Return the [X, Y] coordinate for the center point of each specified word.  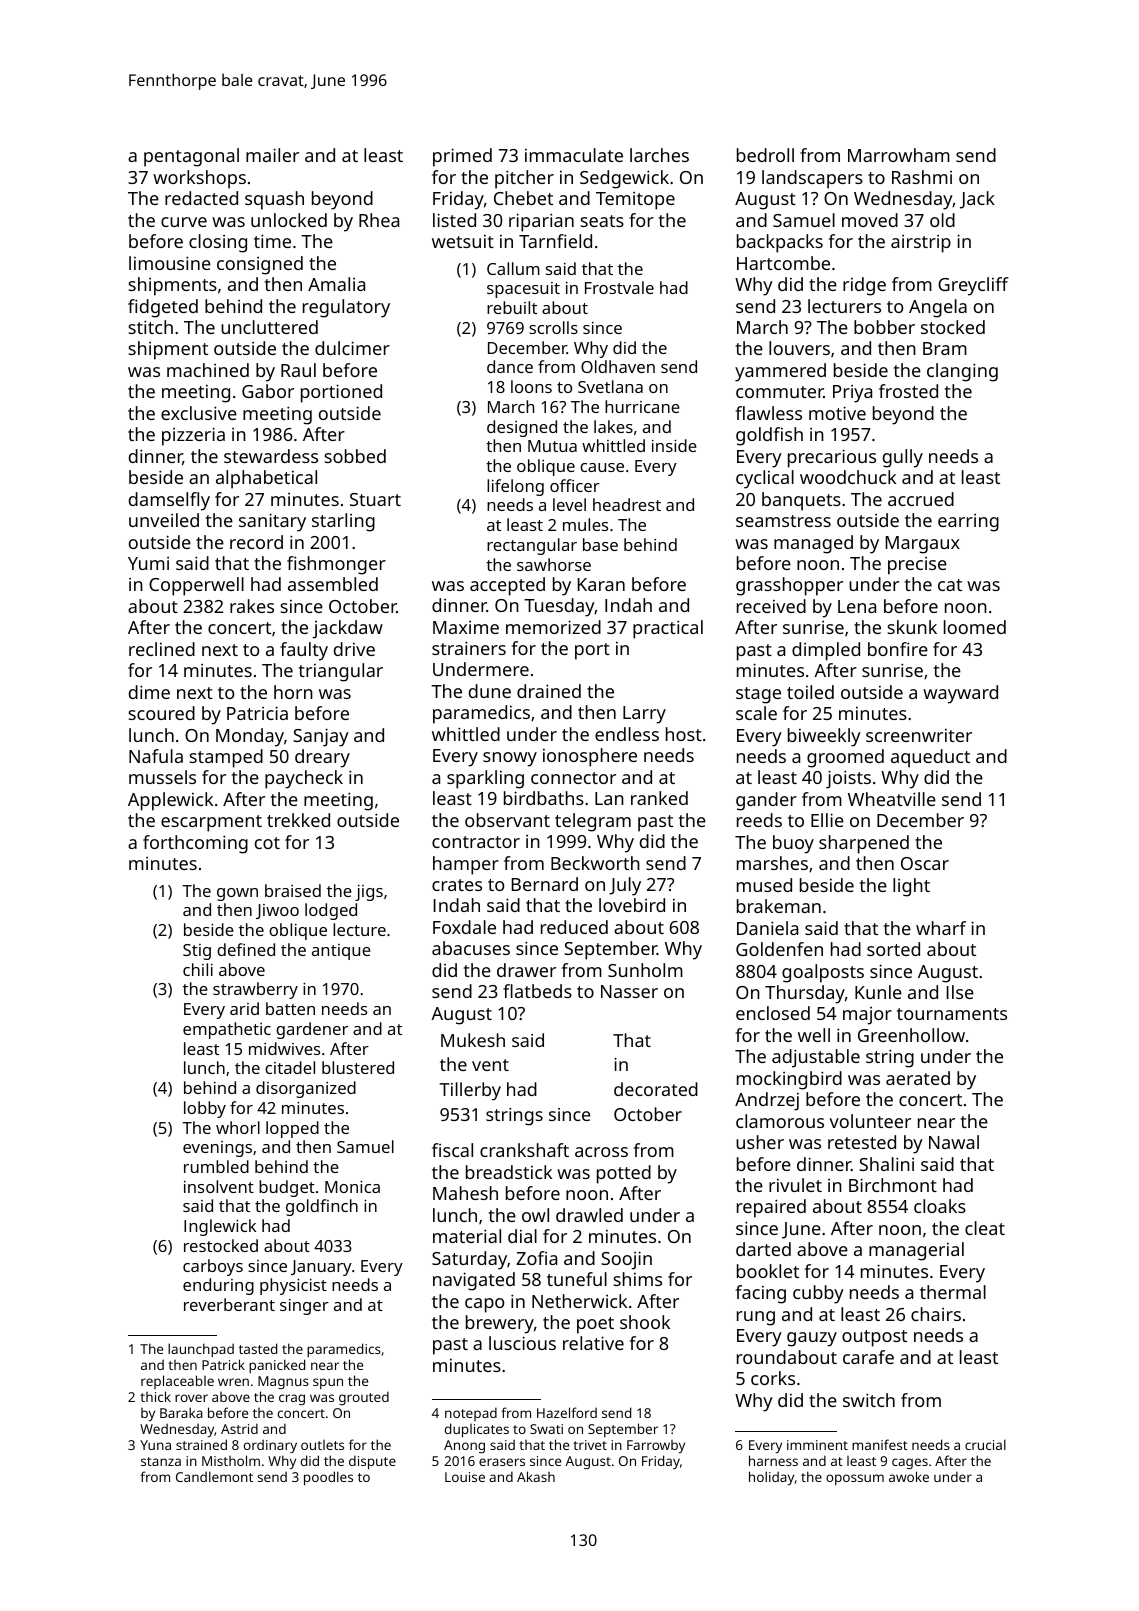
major [867, 1016]
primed [462, 157]
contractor [476, 842]
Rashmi [922, 177]
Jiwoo [277, 911]
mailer [272, 155]
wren [233, 1382]
